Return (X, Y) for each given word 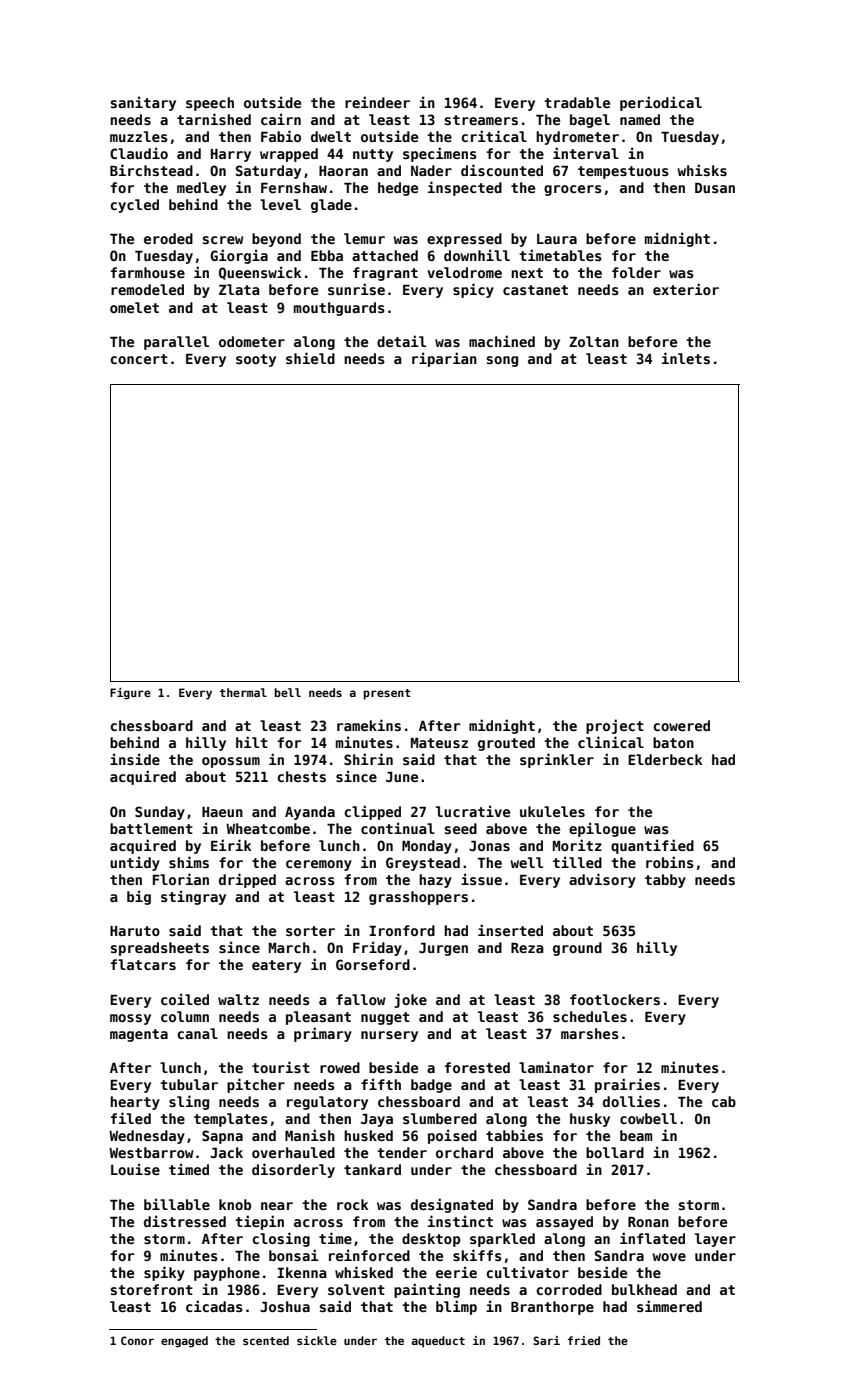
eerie (456, 1272)
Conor (137, 1340)
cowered (681, 725)
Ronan (648, 1222)
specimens (440, 154)
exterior (686, 289)
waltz (238, 999)
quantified (652, 846)
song (502, 361)
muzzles (139, 136)
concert (139, 359)
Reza (527, 948)
